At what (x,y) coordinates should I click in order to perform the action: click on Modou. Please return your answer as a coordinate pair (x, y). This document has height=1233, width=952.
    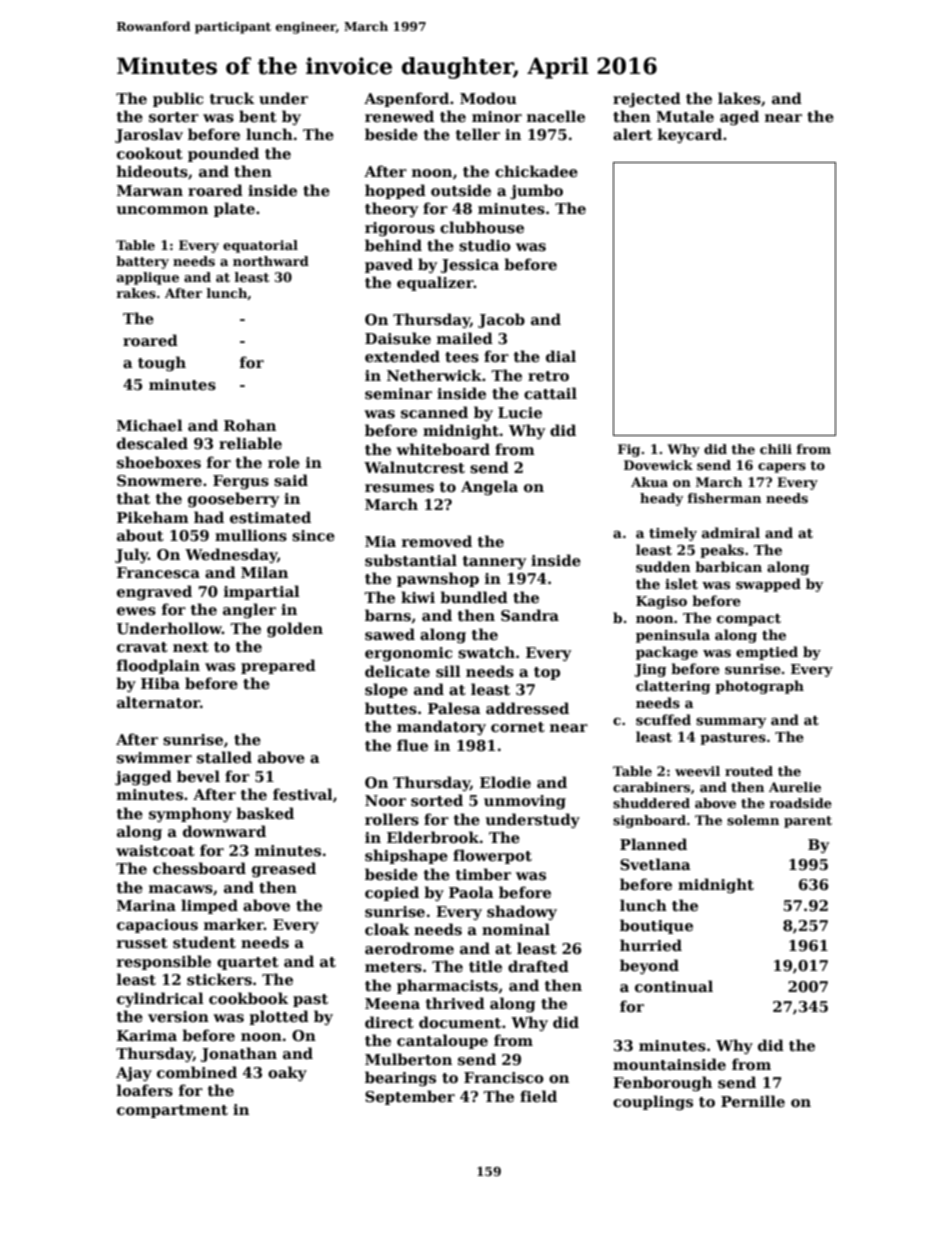
    Looking at the image, I should click on (488, 98).
